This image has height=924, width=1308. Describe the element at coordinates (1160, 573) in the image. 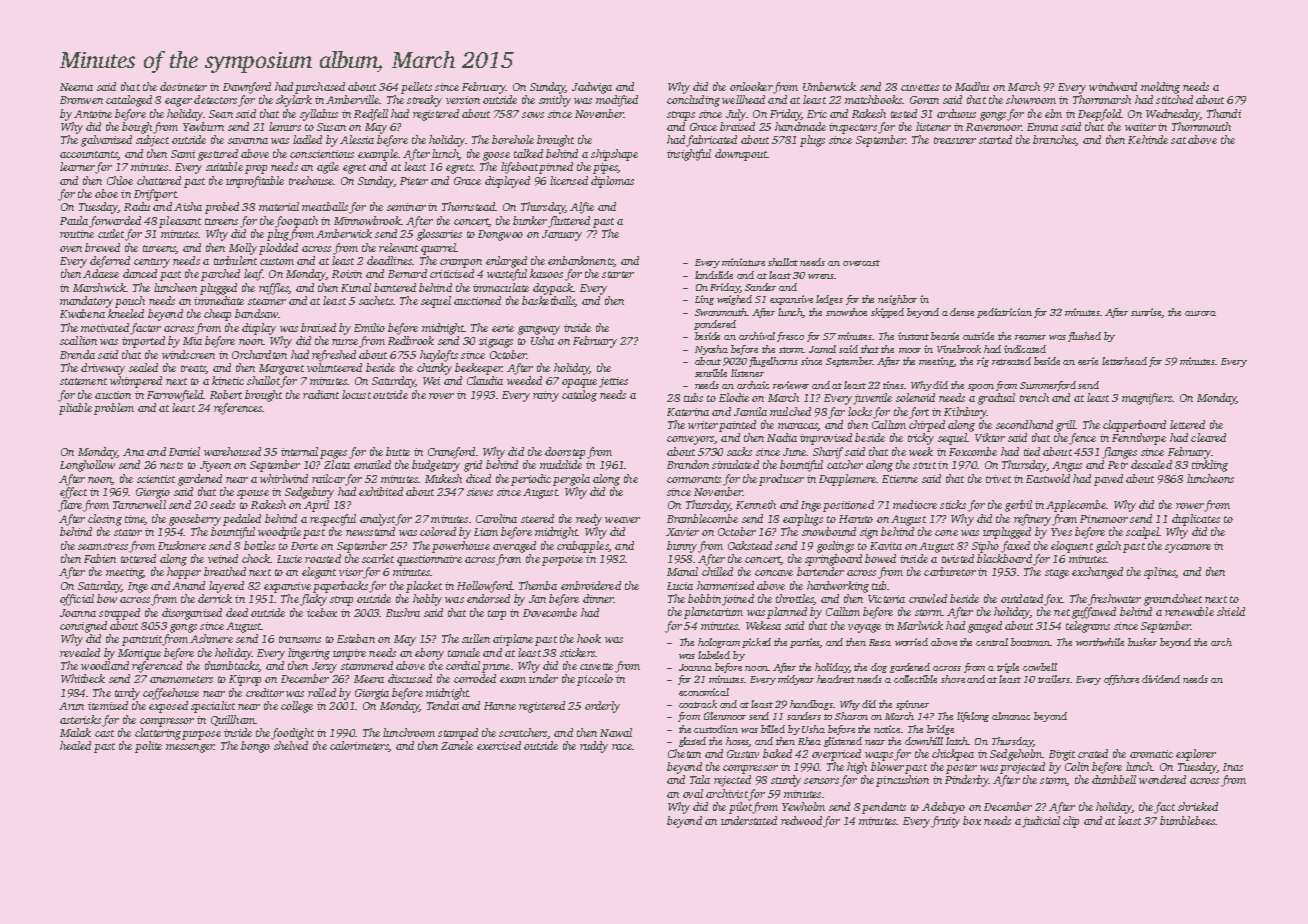

I see `splines` at that location.
